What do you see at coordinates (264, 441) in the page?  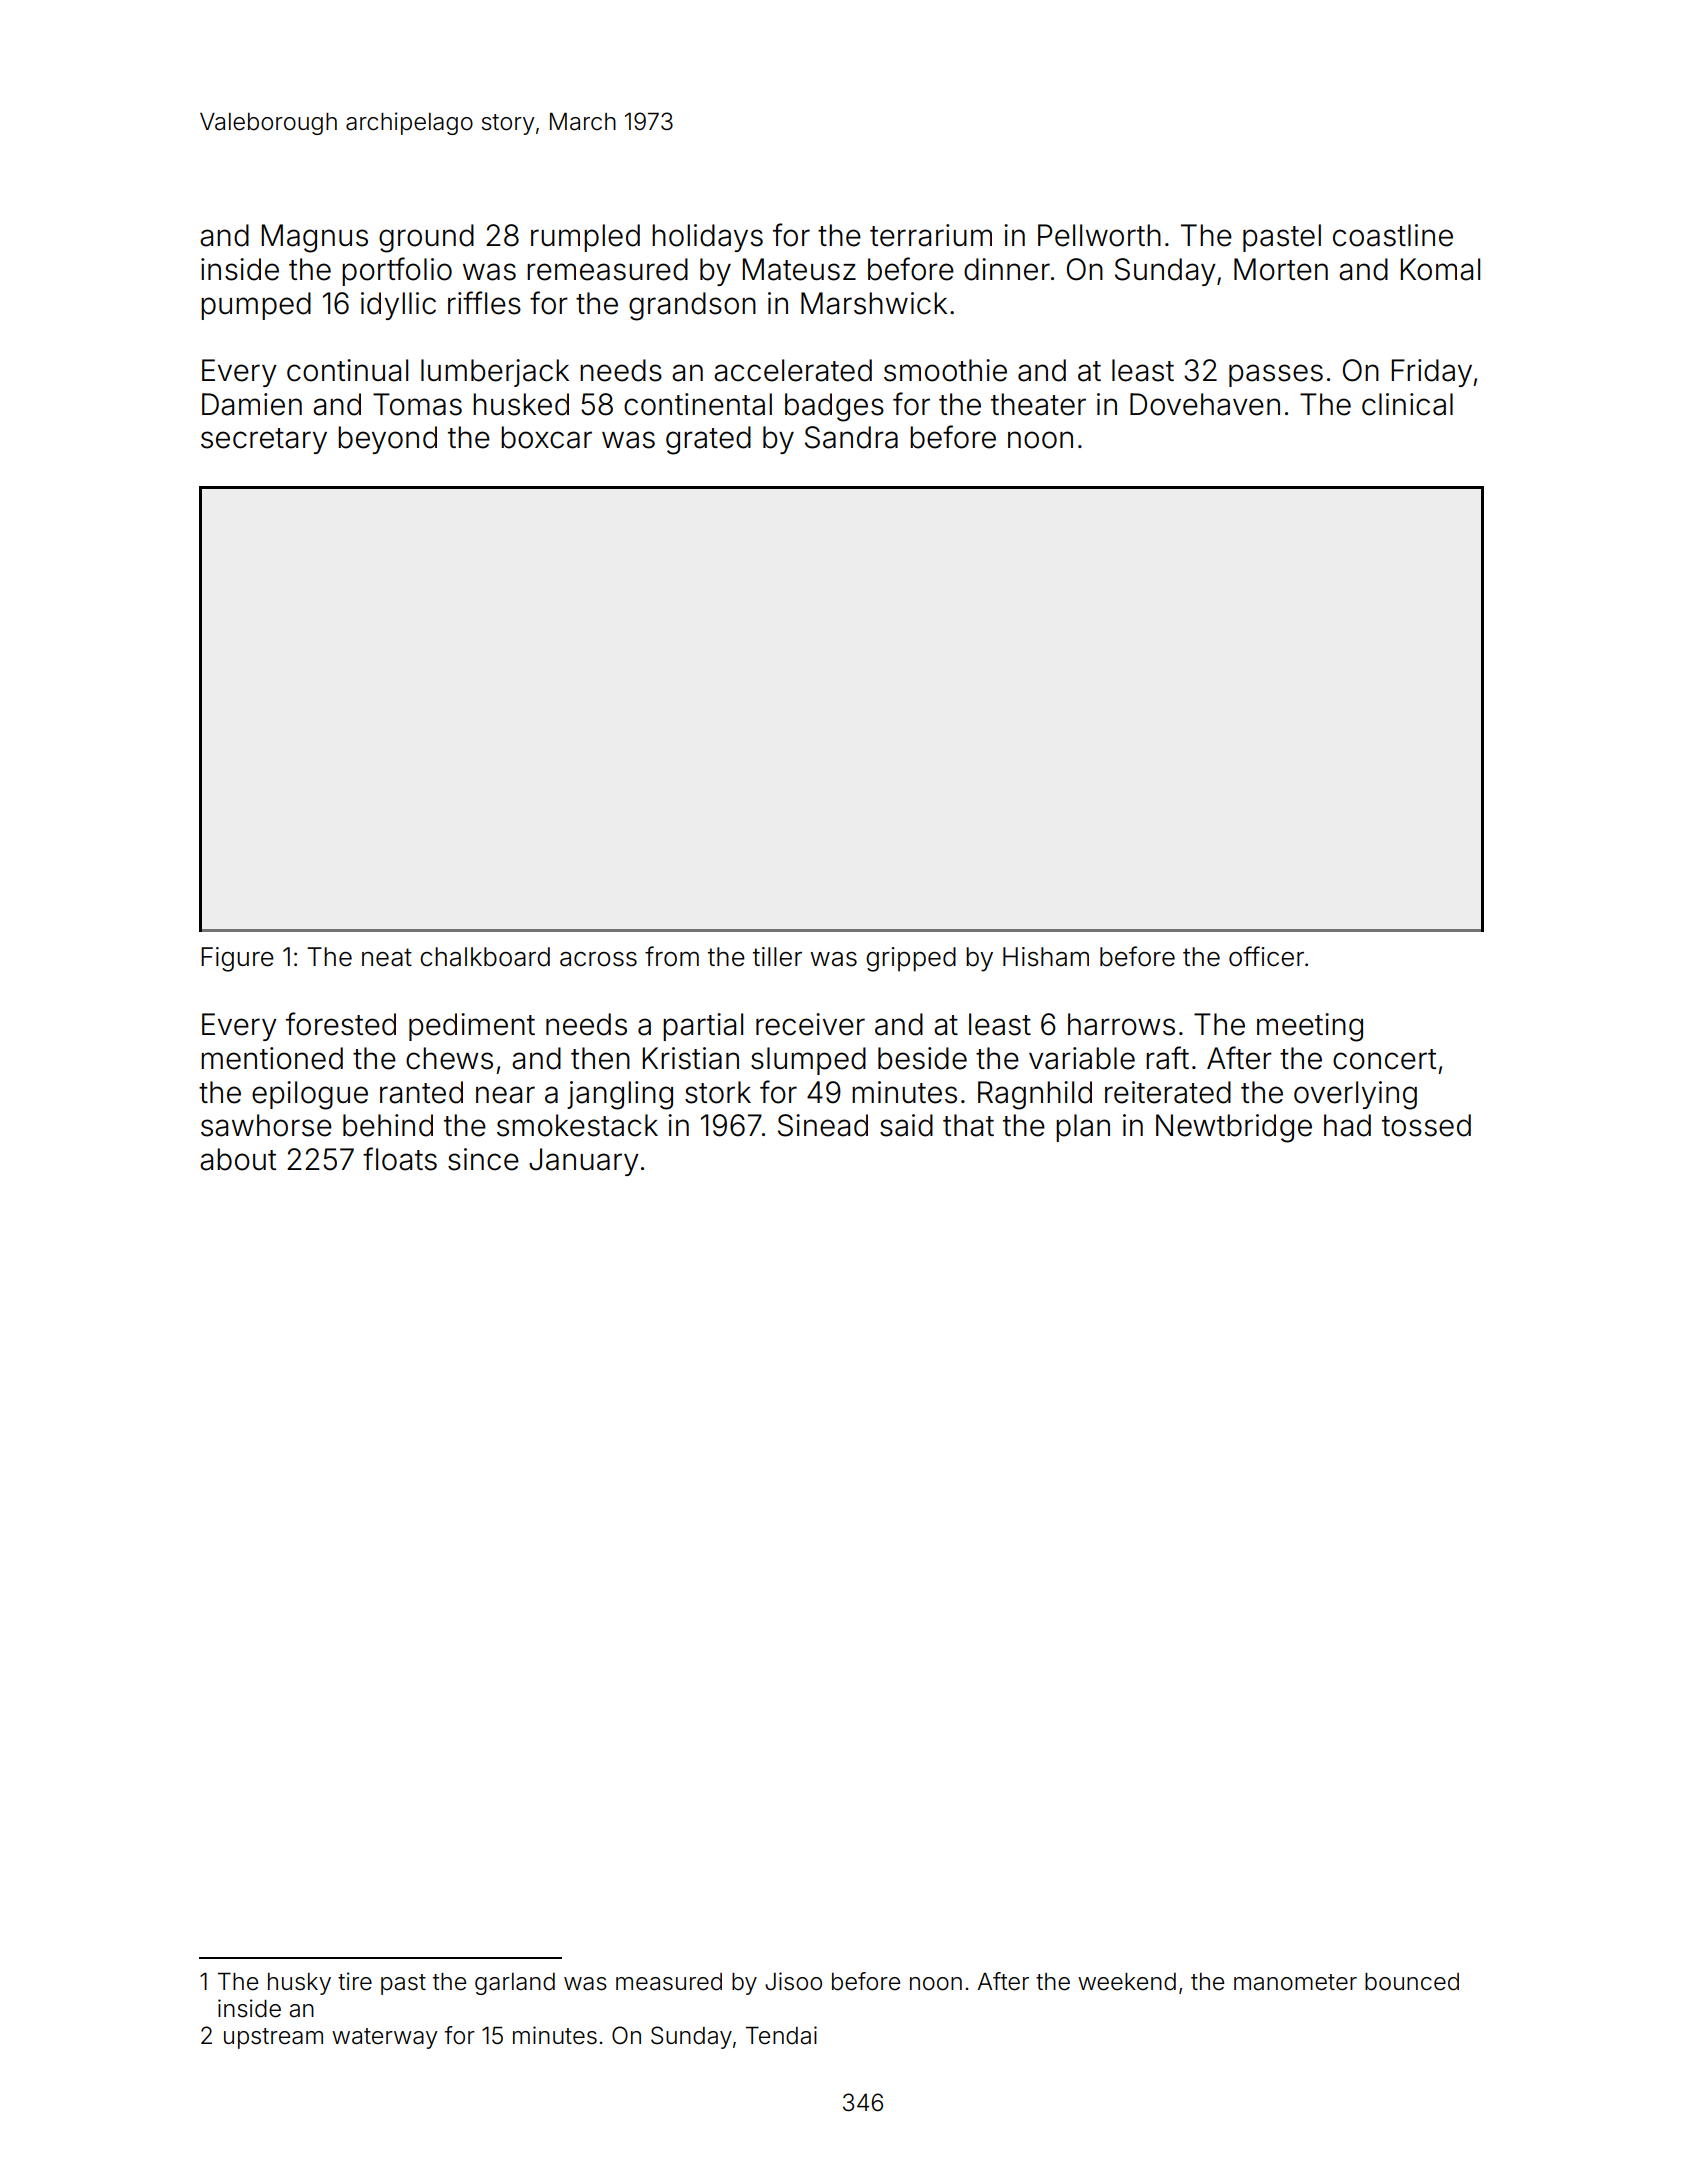 I see `secretary` at bounding box center [264, 441].
